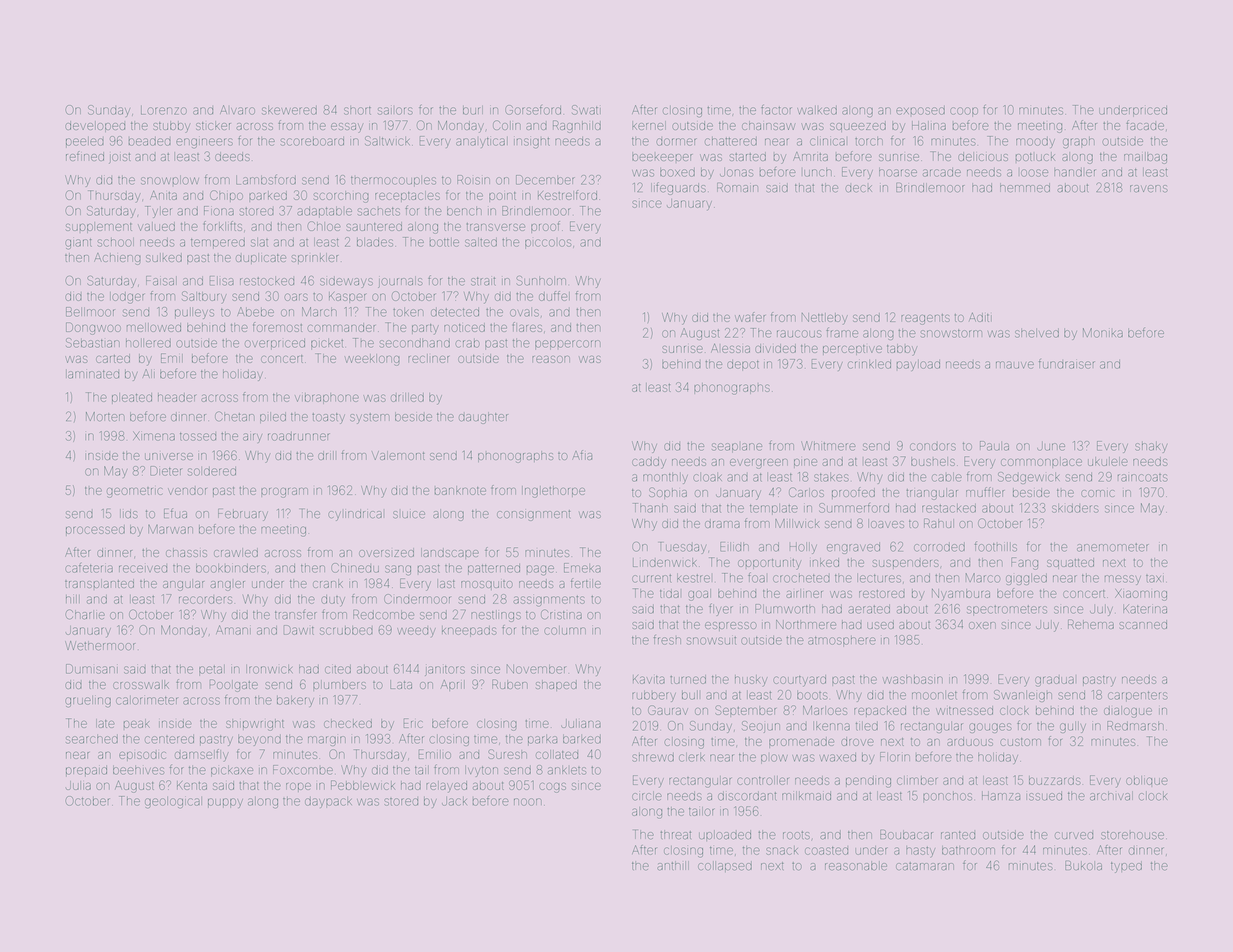  I want to click on Alvaro, so click(237, 110).
